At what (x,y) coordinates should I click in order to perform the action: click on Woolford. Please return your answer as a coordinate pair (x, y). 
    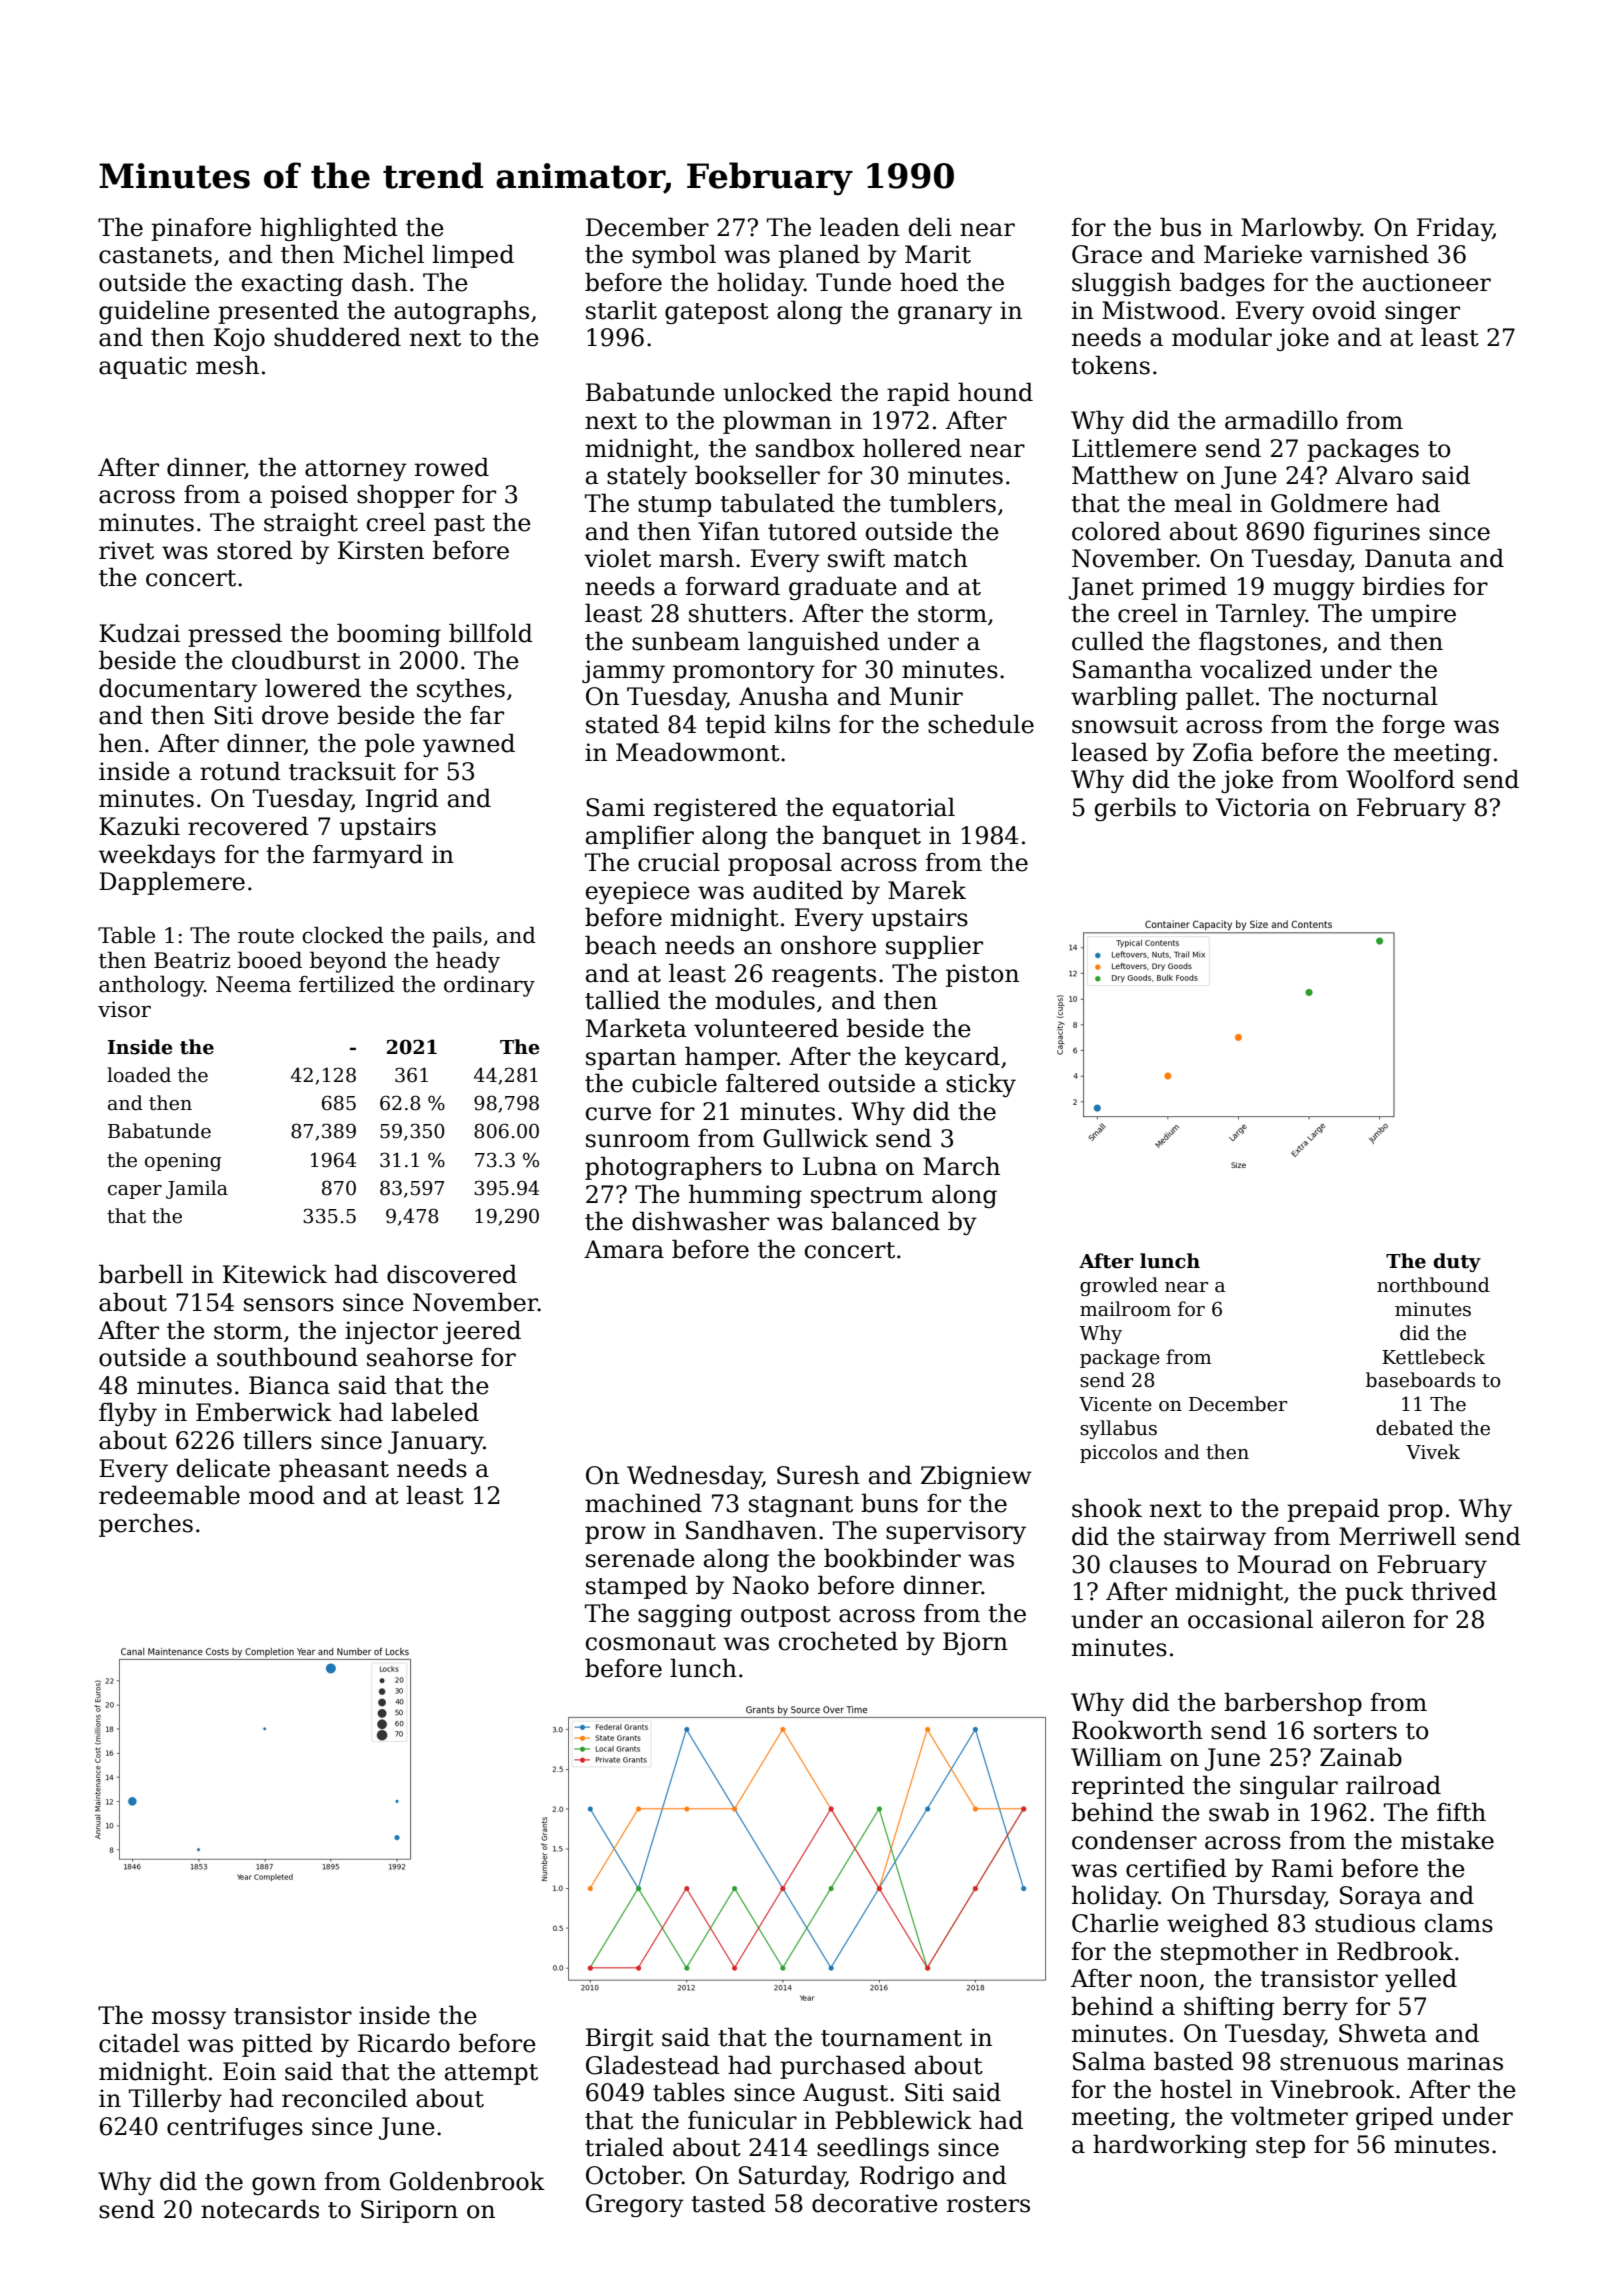
    Looking at the image, I should click on (1400, 779).
